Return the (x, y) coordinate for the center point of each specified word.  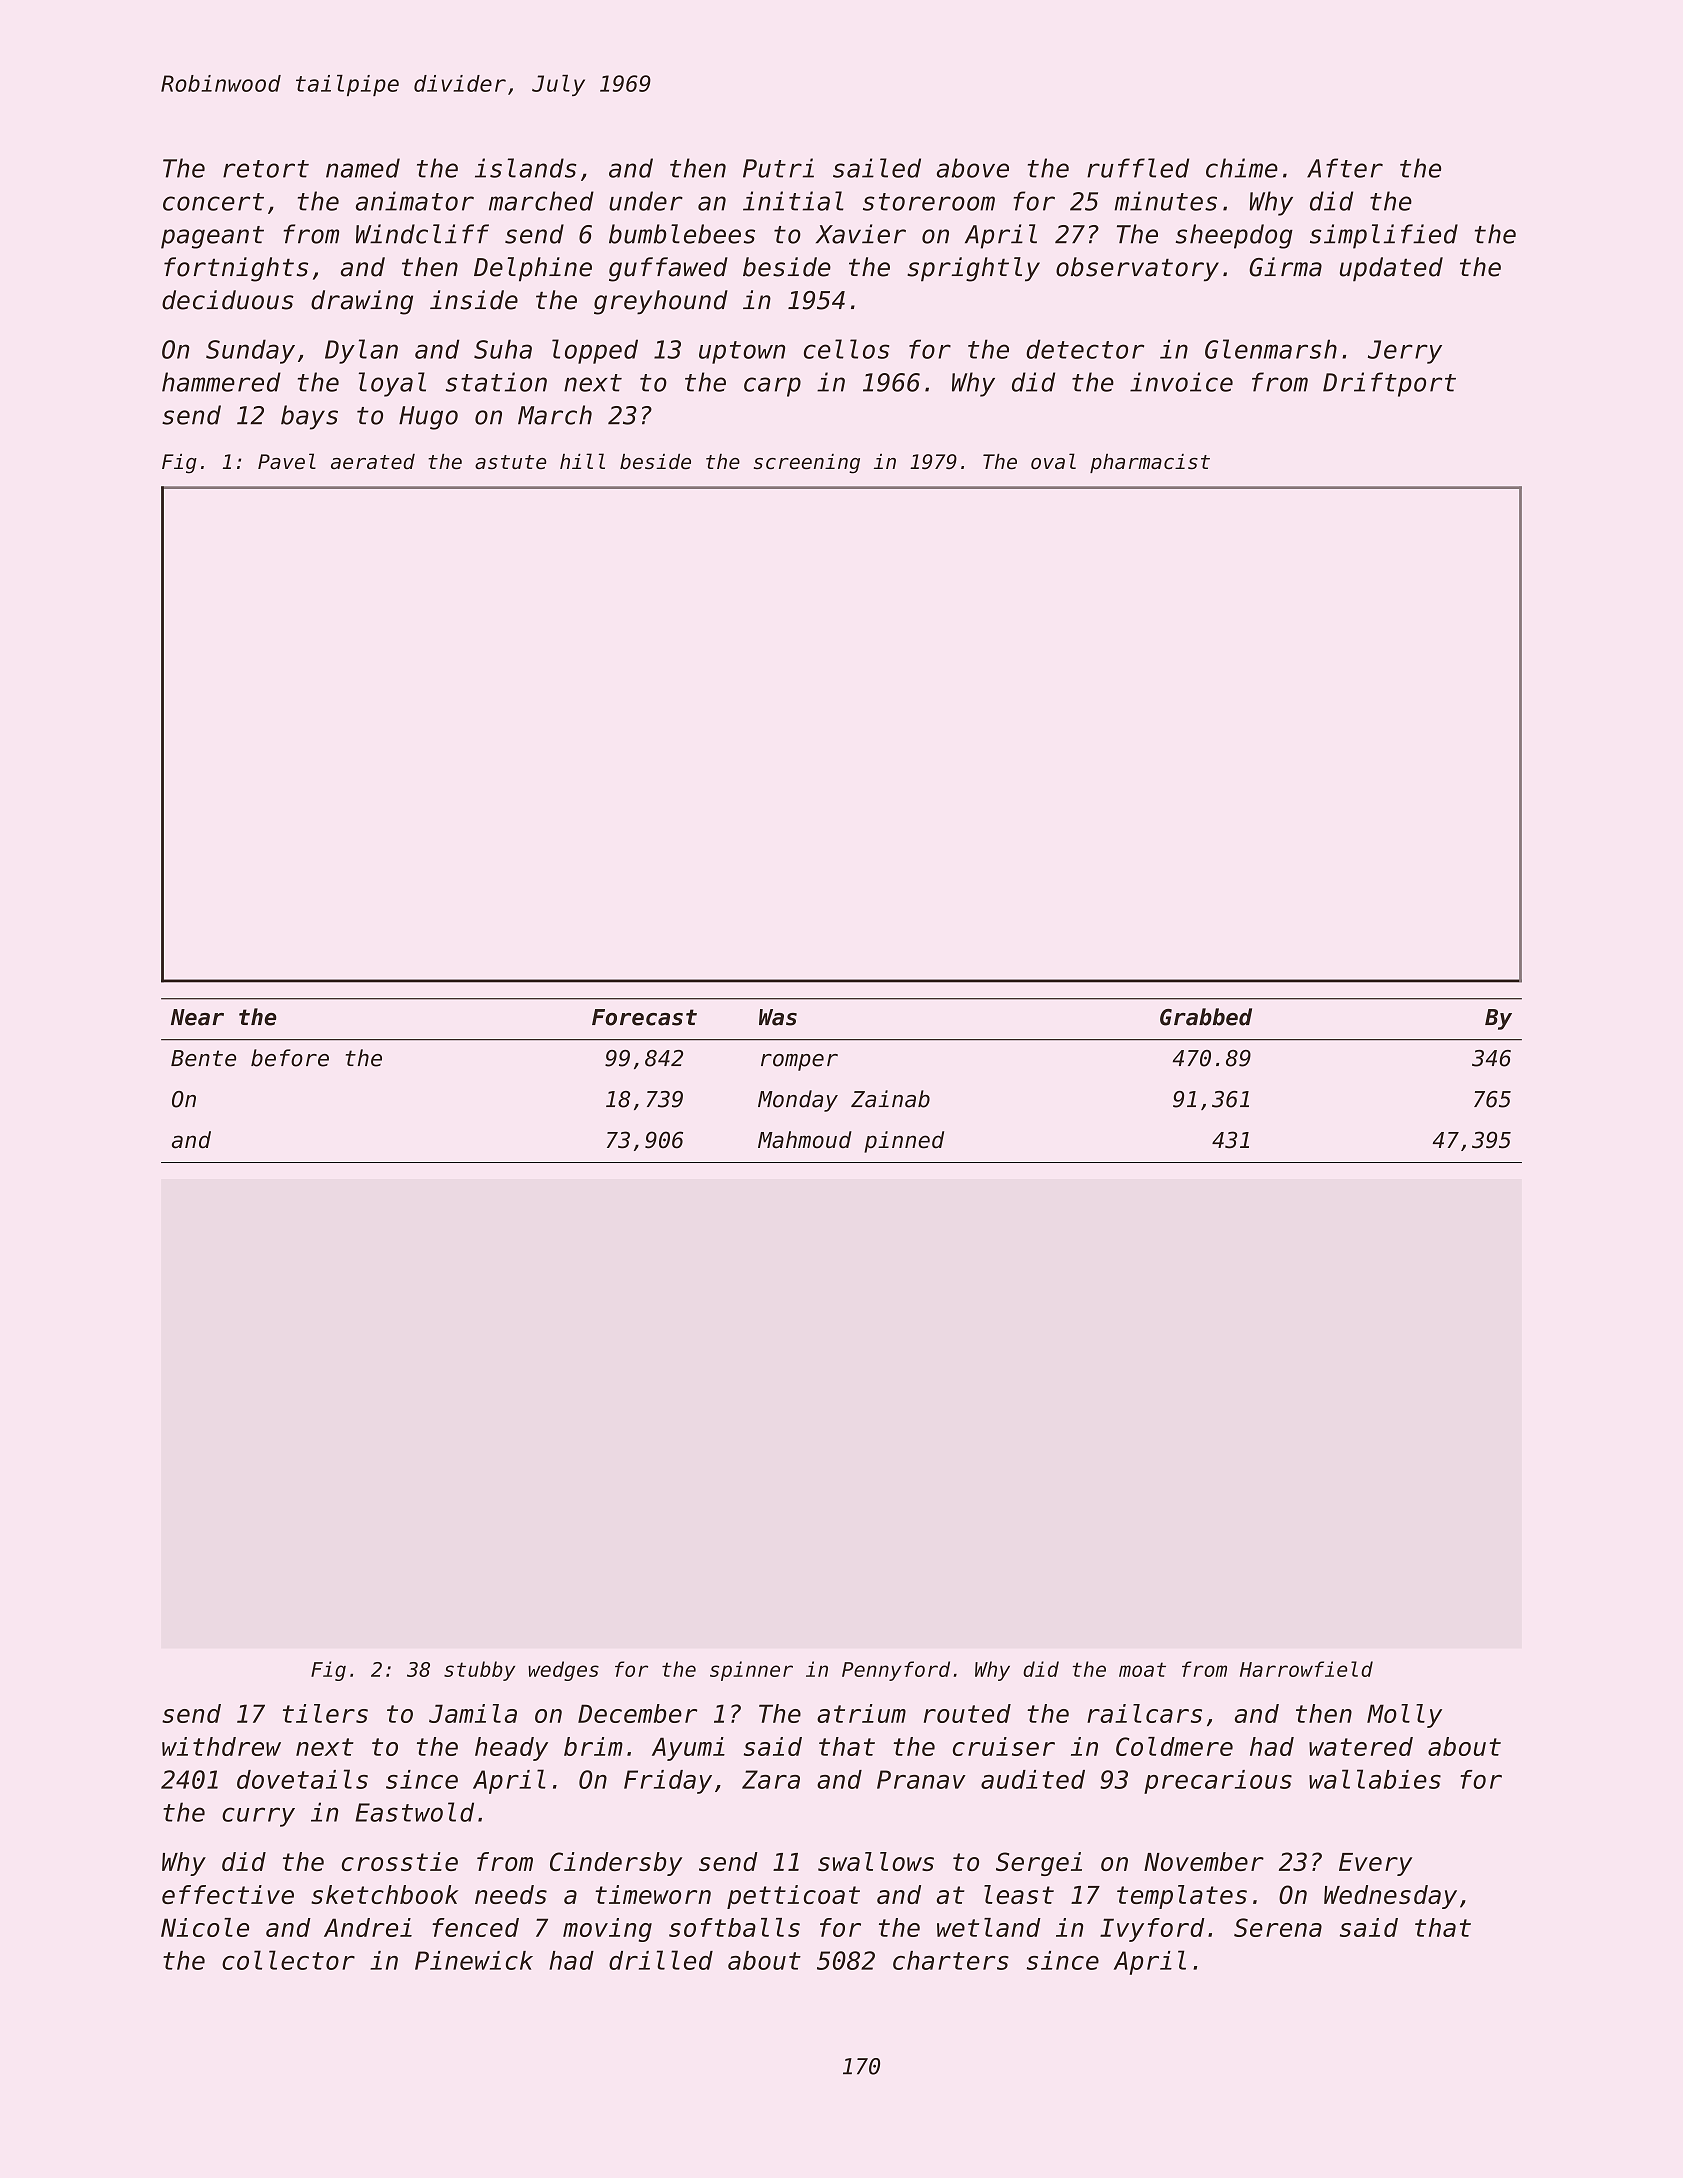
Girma (1285, 267)
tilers (325, 1713)
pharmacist (1150, 463)
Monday (798, 1101)
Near (197, 1017)
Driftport (1389, 384)
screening (807, 464)
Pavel (287, 461)
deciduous (228, 300)
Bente (203, 1058)
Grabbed (1206, 1017)
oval (1053, 461)
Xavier (861, 234)
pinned (904, 1142)
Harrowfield (1306, 1669)
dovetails (302, 1779)
